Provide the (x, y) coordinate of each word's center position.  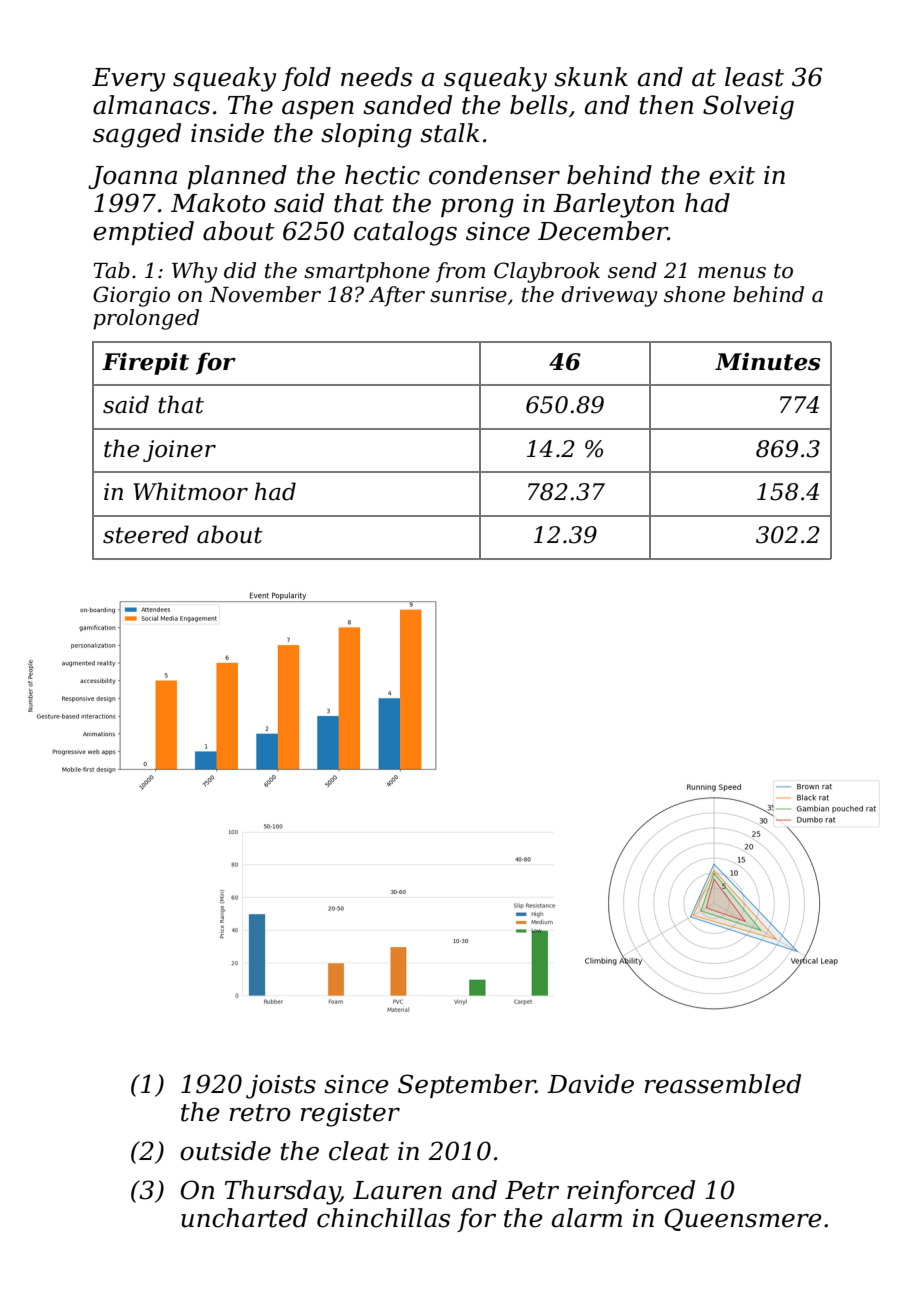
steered (146, 534)
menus (732, 273)
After (397, 296)
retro (260, 1113)
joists (281, 1087)
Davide (590, 1084)
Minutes (768, 361)
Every (128, 80)
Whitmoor (190, 491)
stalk (449, 133)
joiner (179, 451)
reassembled (722, 1084)
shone (694, 294)
